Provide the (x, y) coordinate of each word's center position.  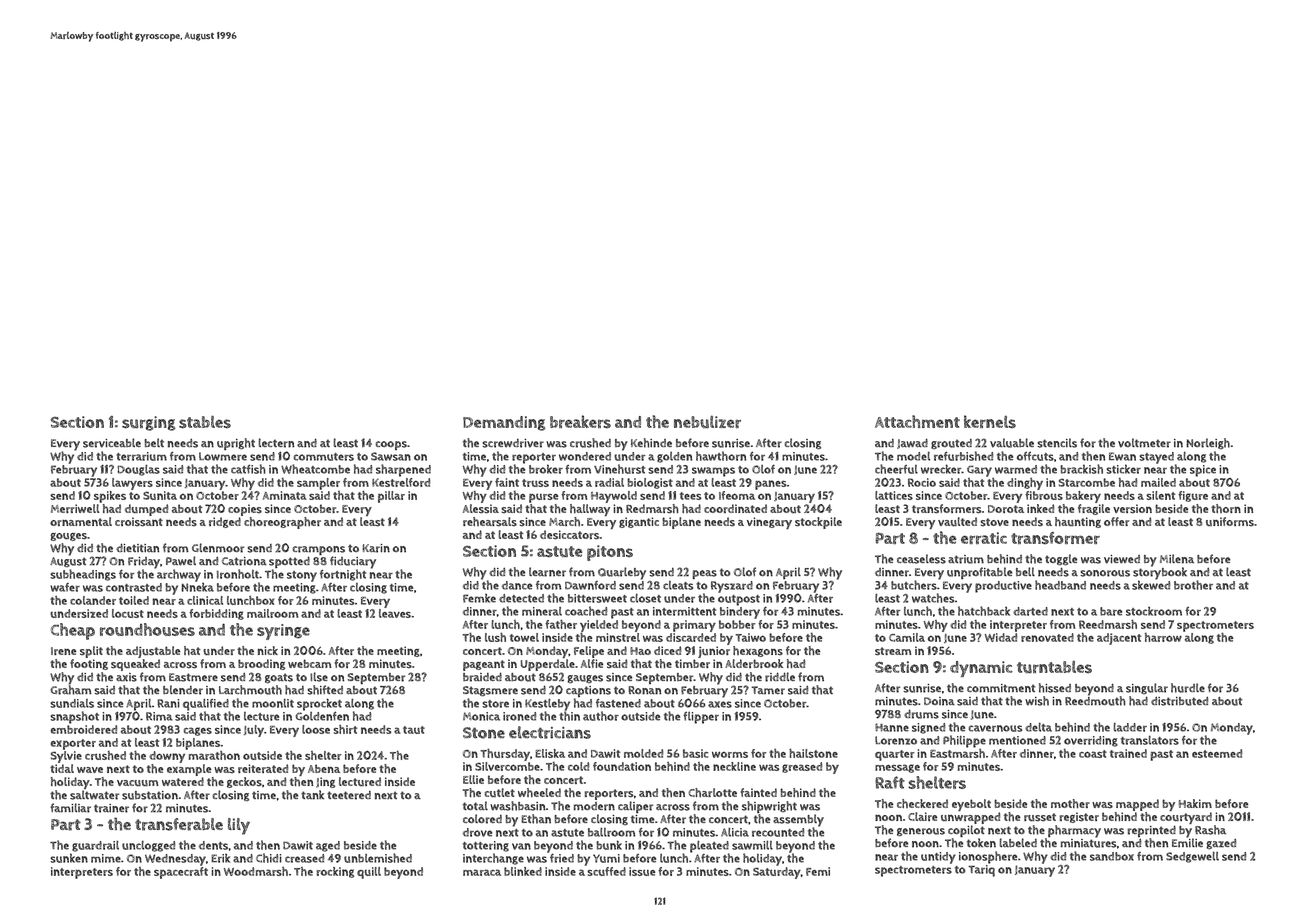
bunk (609, 845)
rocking (335, 872)
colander (93, 600)
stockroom (1154, 611)
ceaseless (921, 559)
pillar (391, 497)
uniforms (1230, 521)
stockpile (818, 523)
